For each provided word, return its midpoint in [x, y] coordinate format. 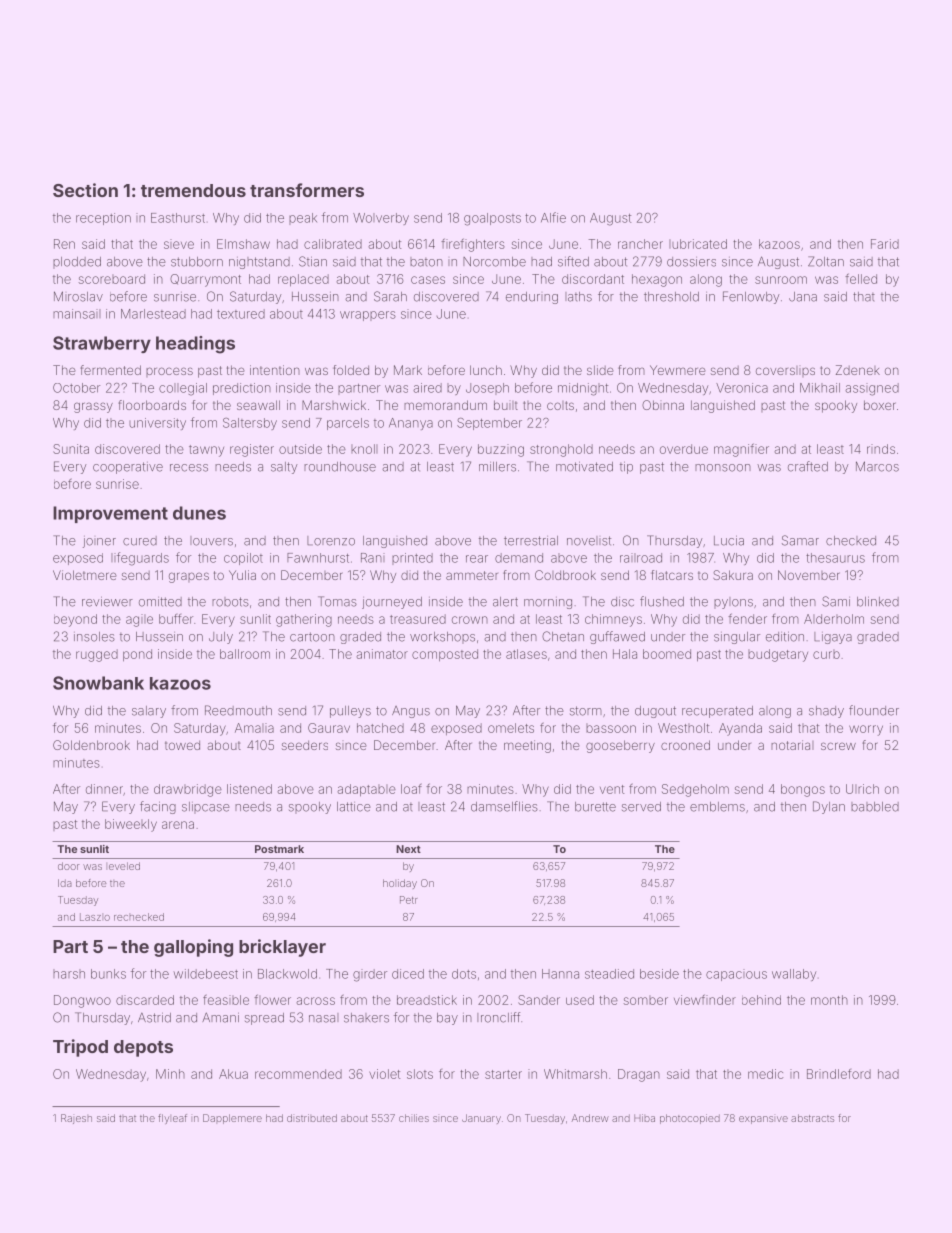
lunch [486, 370]
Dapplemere [232, 1119]
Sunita [71, 449]
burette [595, 807]
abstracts [812, 1118]
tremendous [193, 190]
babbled [875, 807]
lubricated [698, 244]
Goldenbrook [91, 745]
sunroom [781, 280]
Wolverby [381, 219]
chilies [414, 1118]
